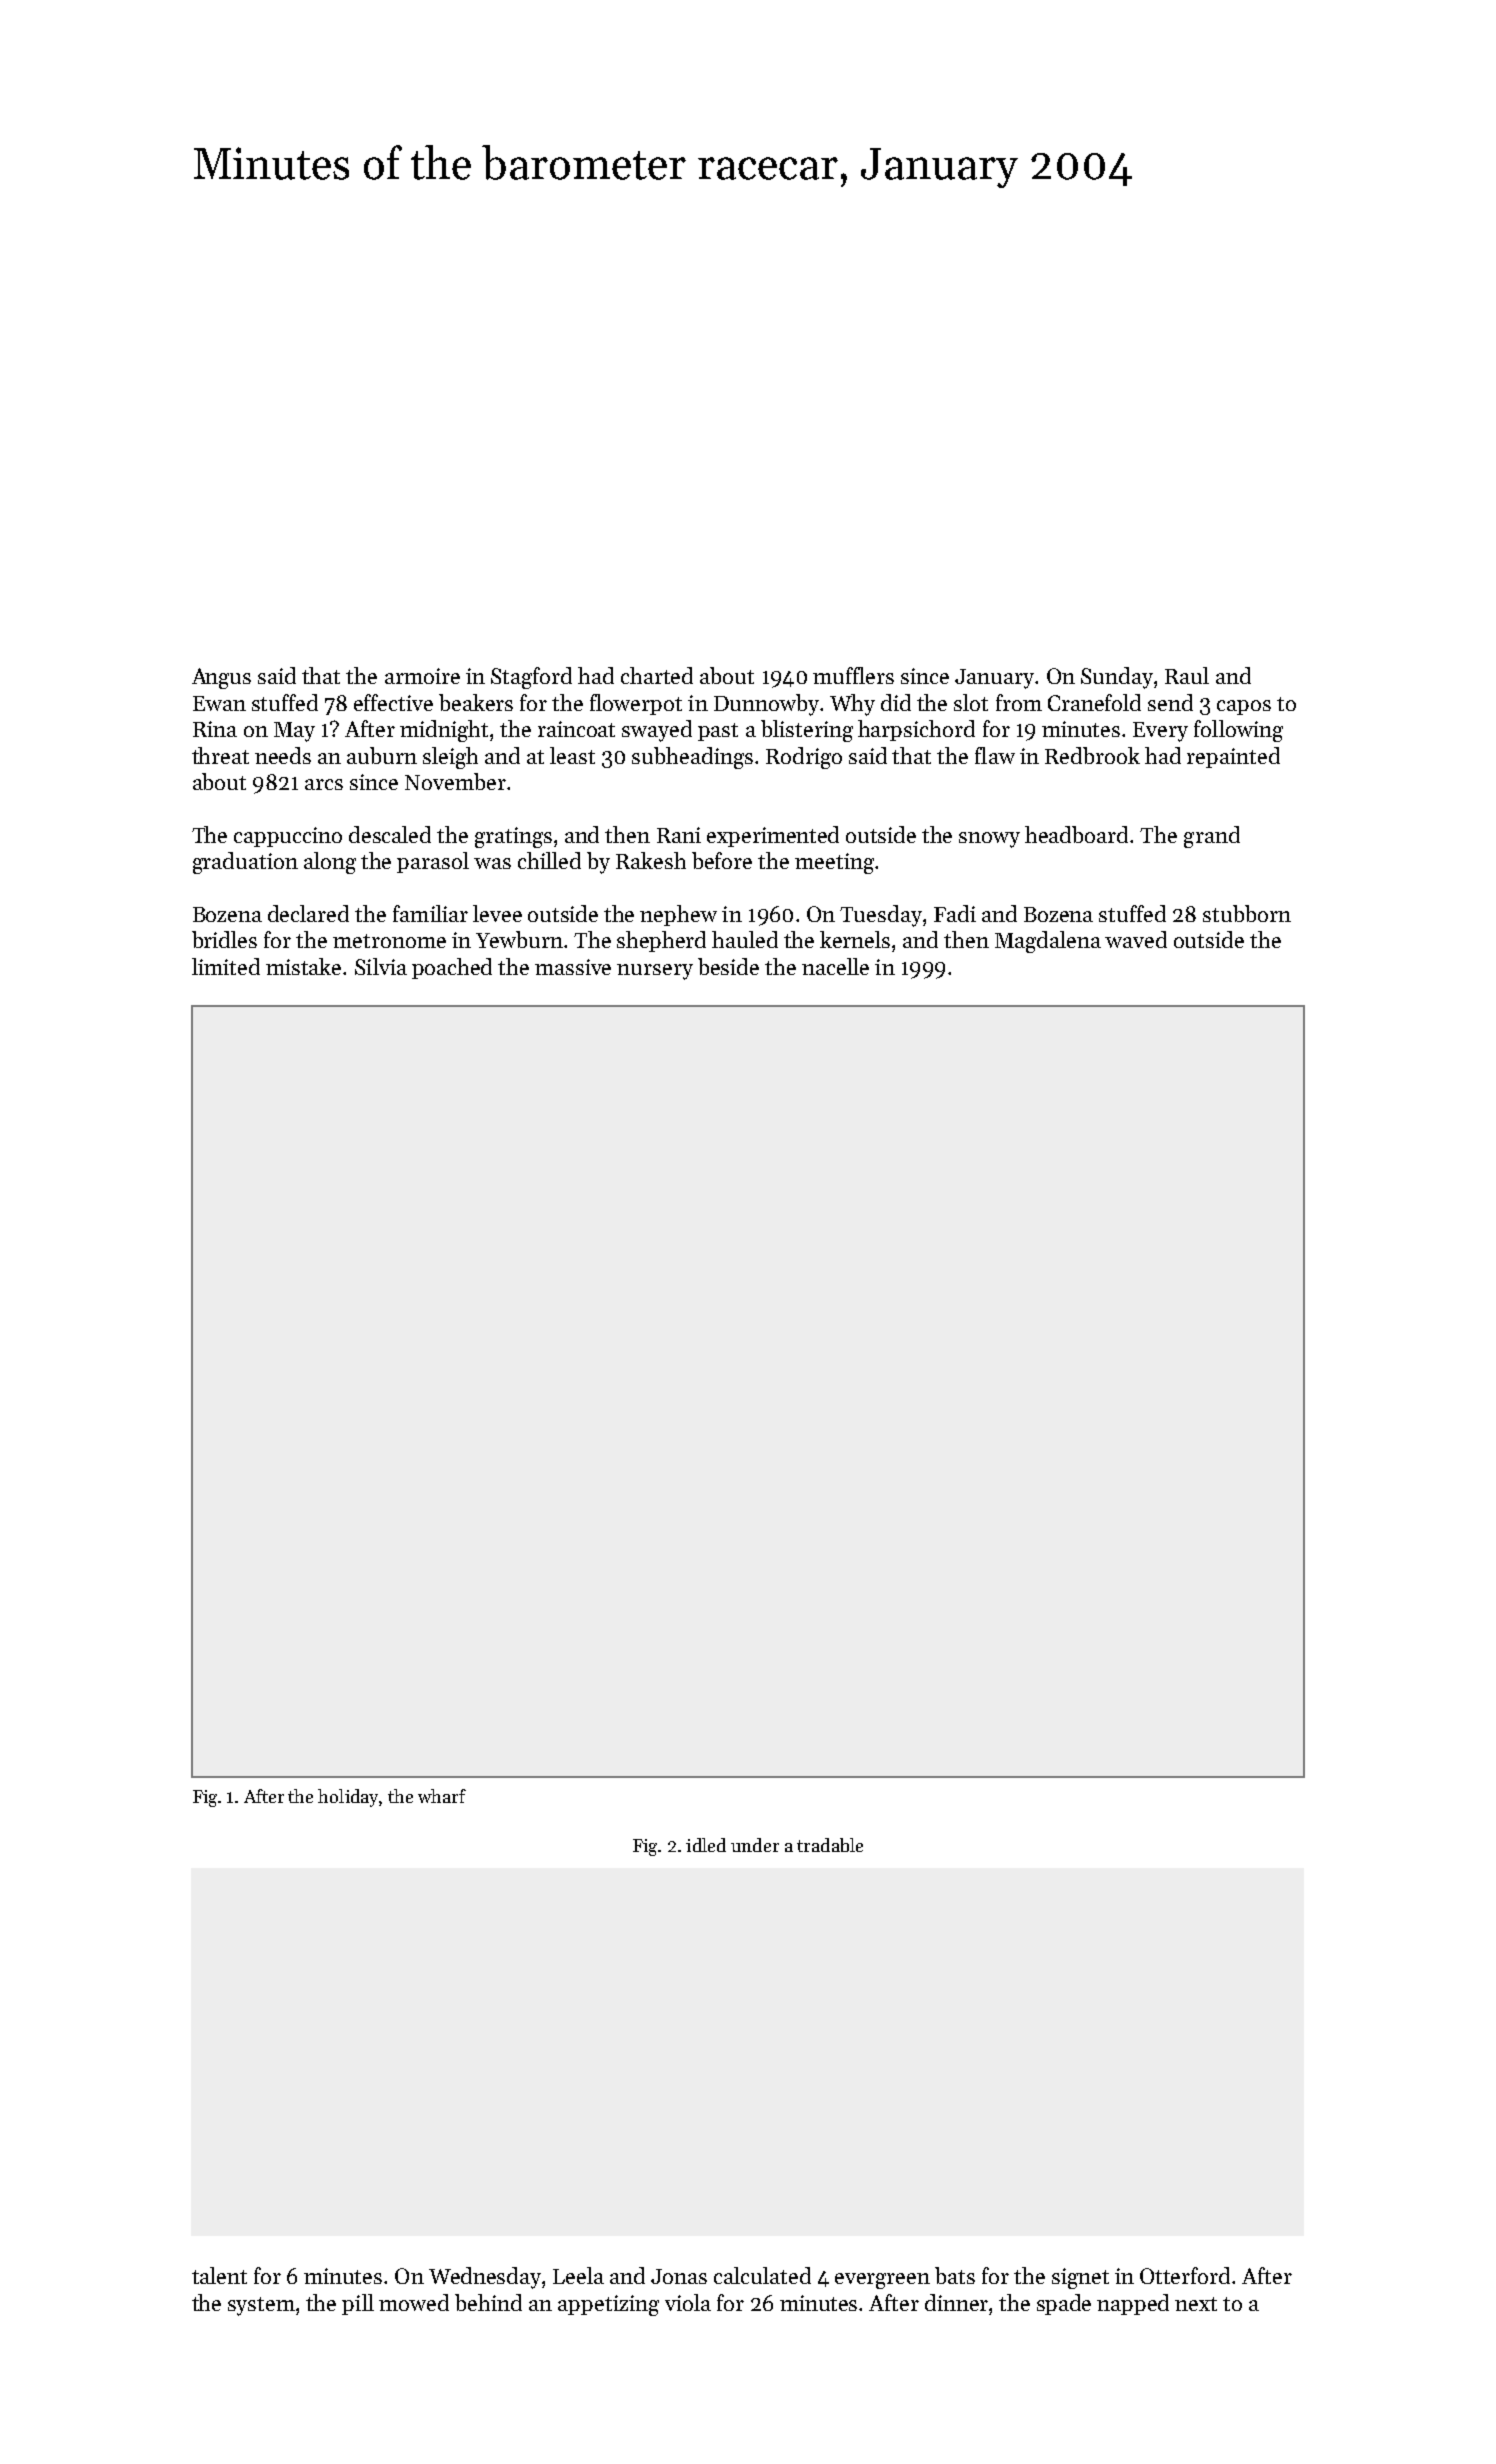  Describe the element at coordinates (485, 2278) in the document. I see `Wednesday` at that location.
